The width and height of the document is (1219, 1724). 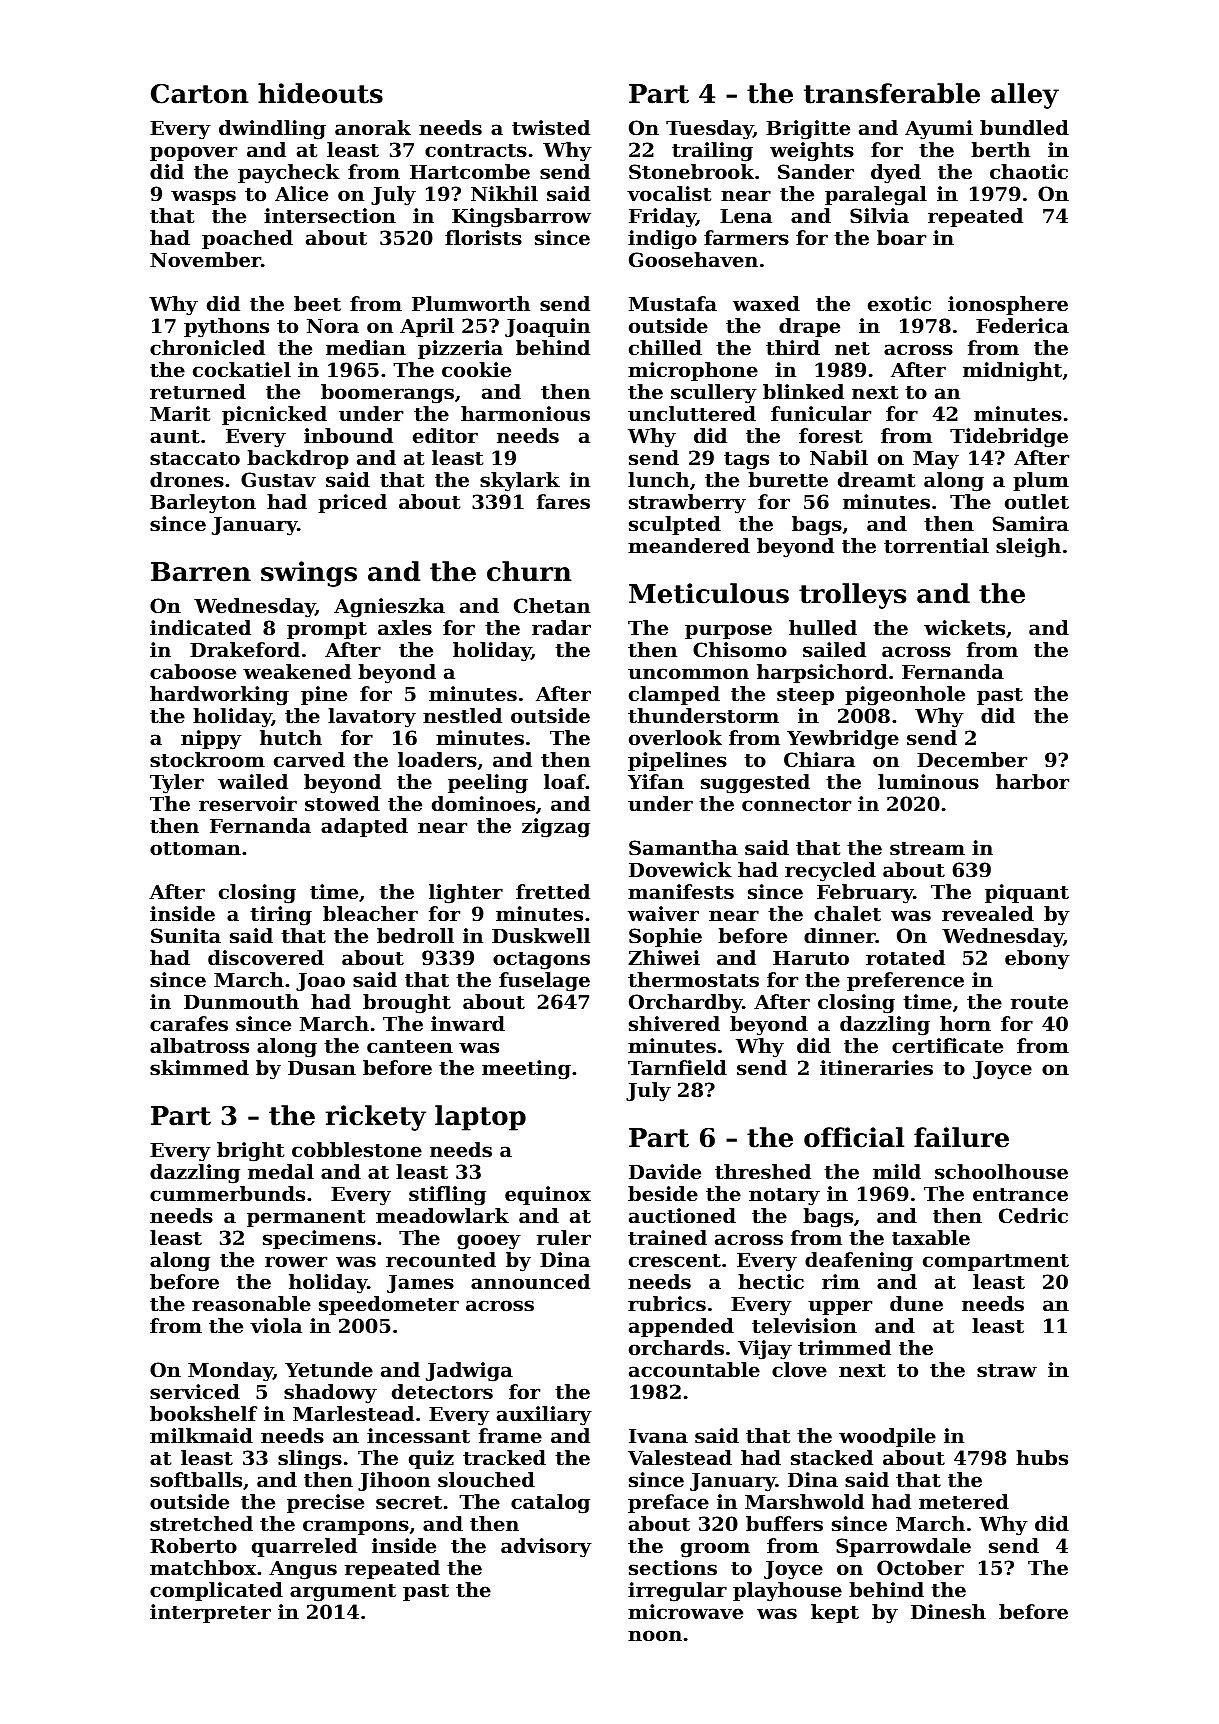 What do you see at coordinates (193, 153) in the document?
I see `popover` at bounding box center [193, 153].
